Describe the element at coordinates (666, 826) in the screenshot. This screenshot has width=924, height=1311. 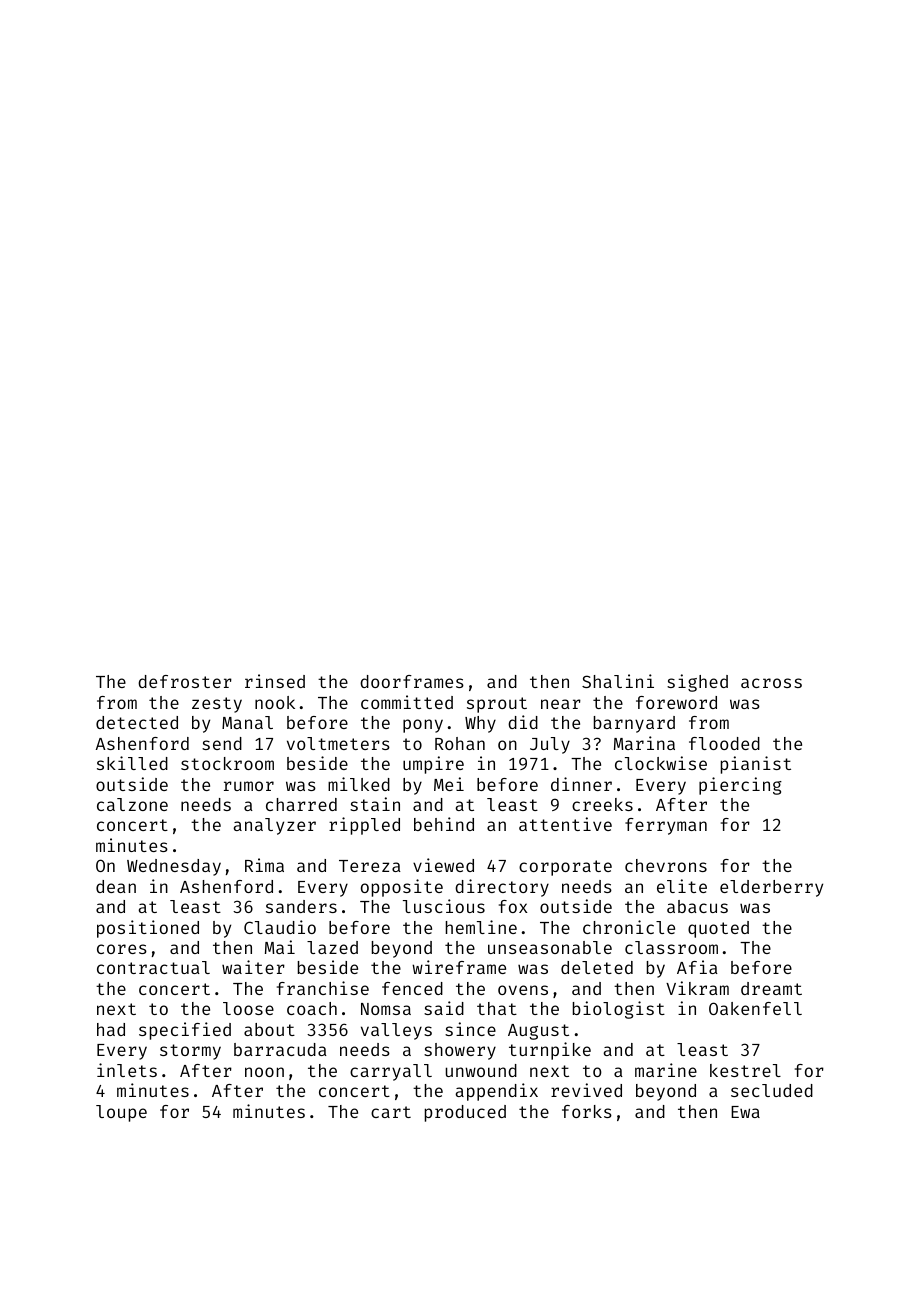
I see `ferryman` at that location.
